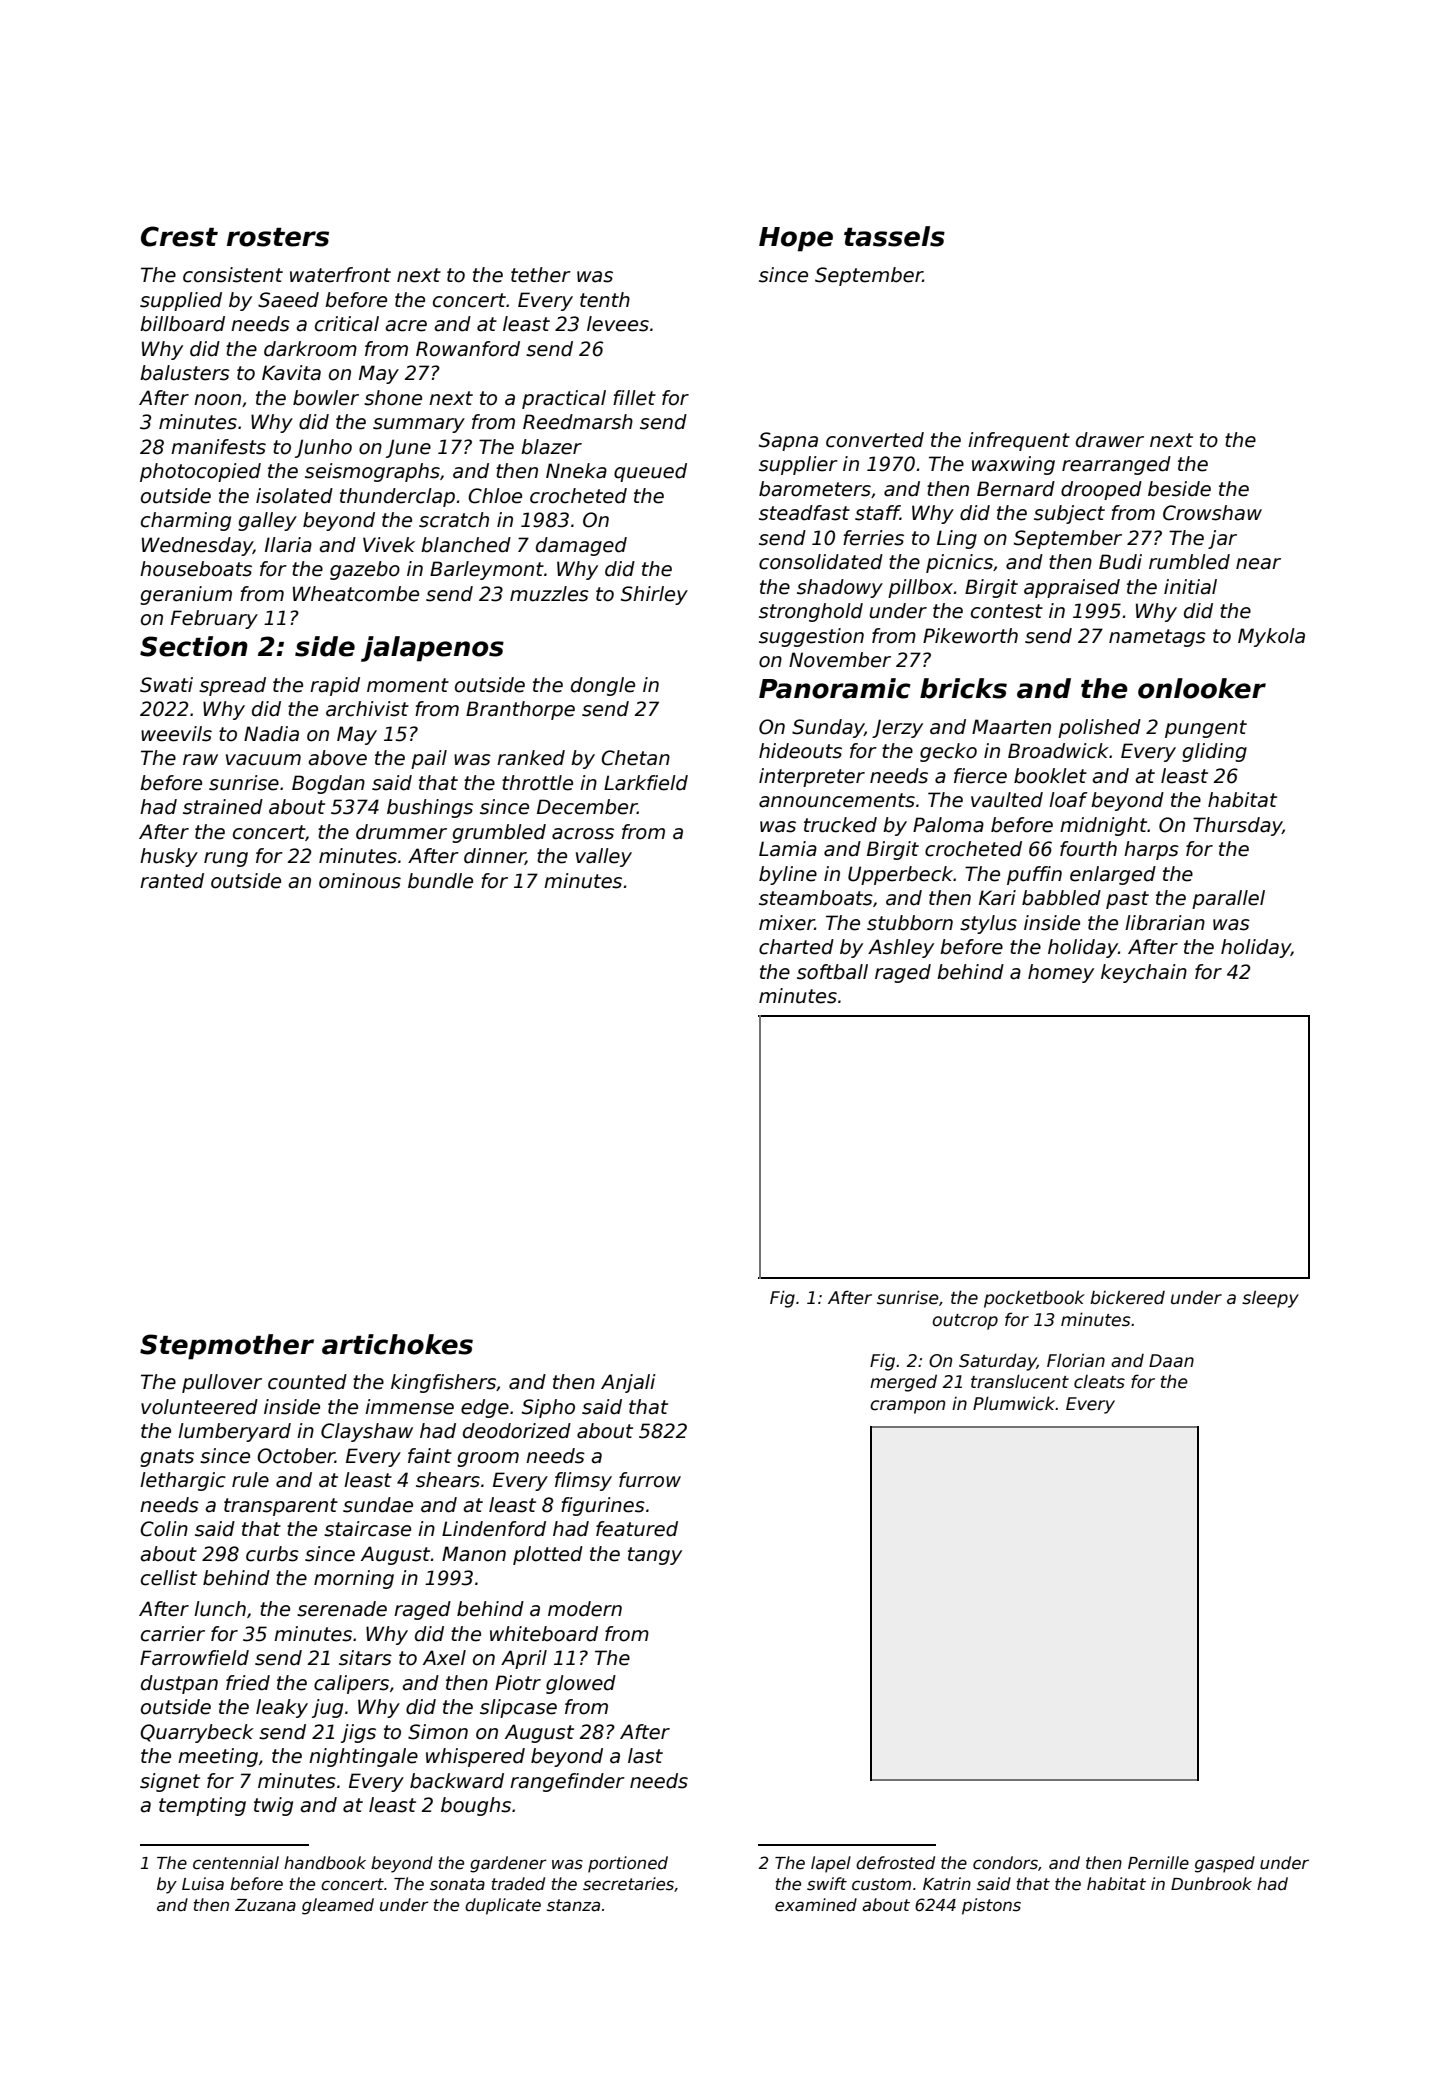 This image has width=1450, height=2100. What do you see at coordinates (581, 546) in the image?
I see `damaged` at bounding box center [581, 546].
